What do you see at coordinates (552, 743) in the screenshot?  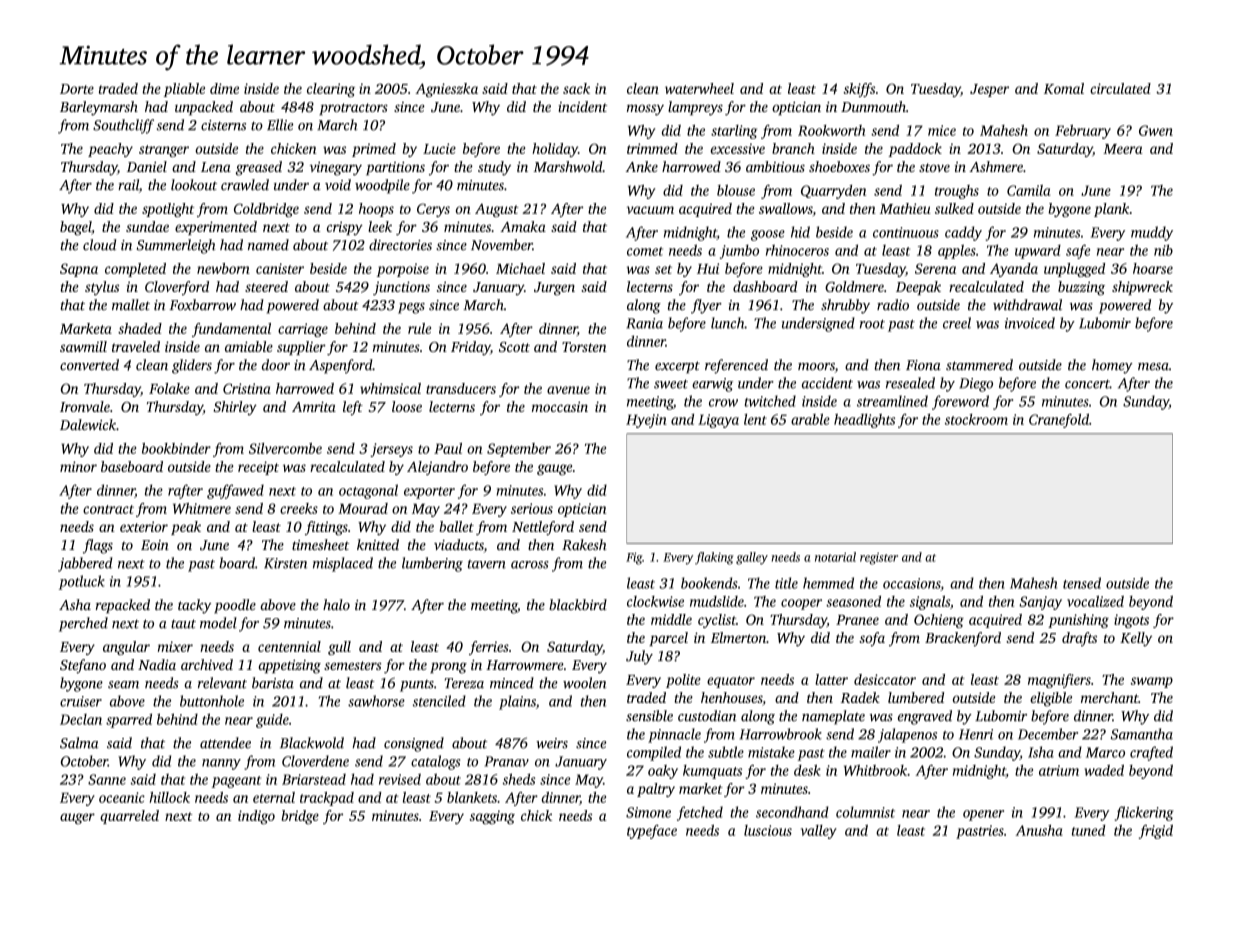 I see `weirs` at bounding box center [552, 743].
